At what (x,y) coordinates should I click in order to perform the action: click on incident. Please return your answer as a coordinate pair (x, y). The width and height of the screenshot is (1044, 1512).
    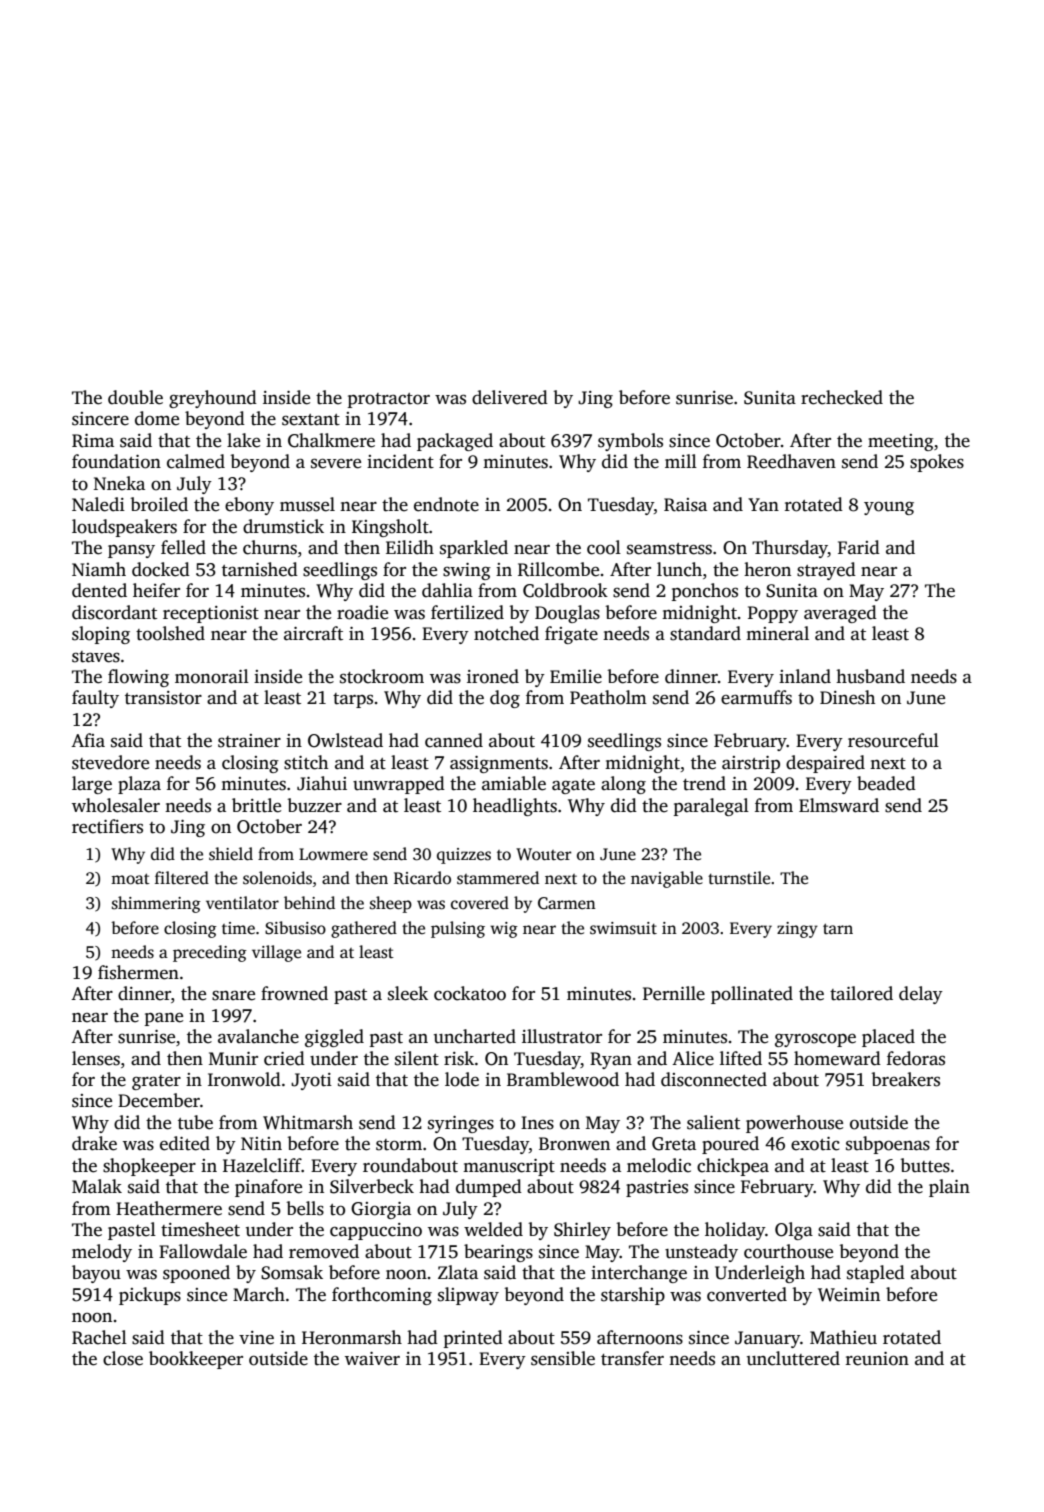
    Looking at the image, I should click on (400, 461).
